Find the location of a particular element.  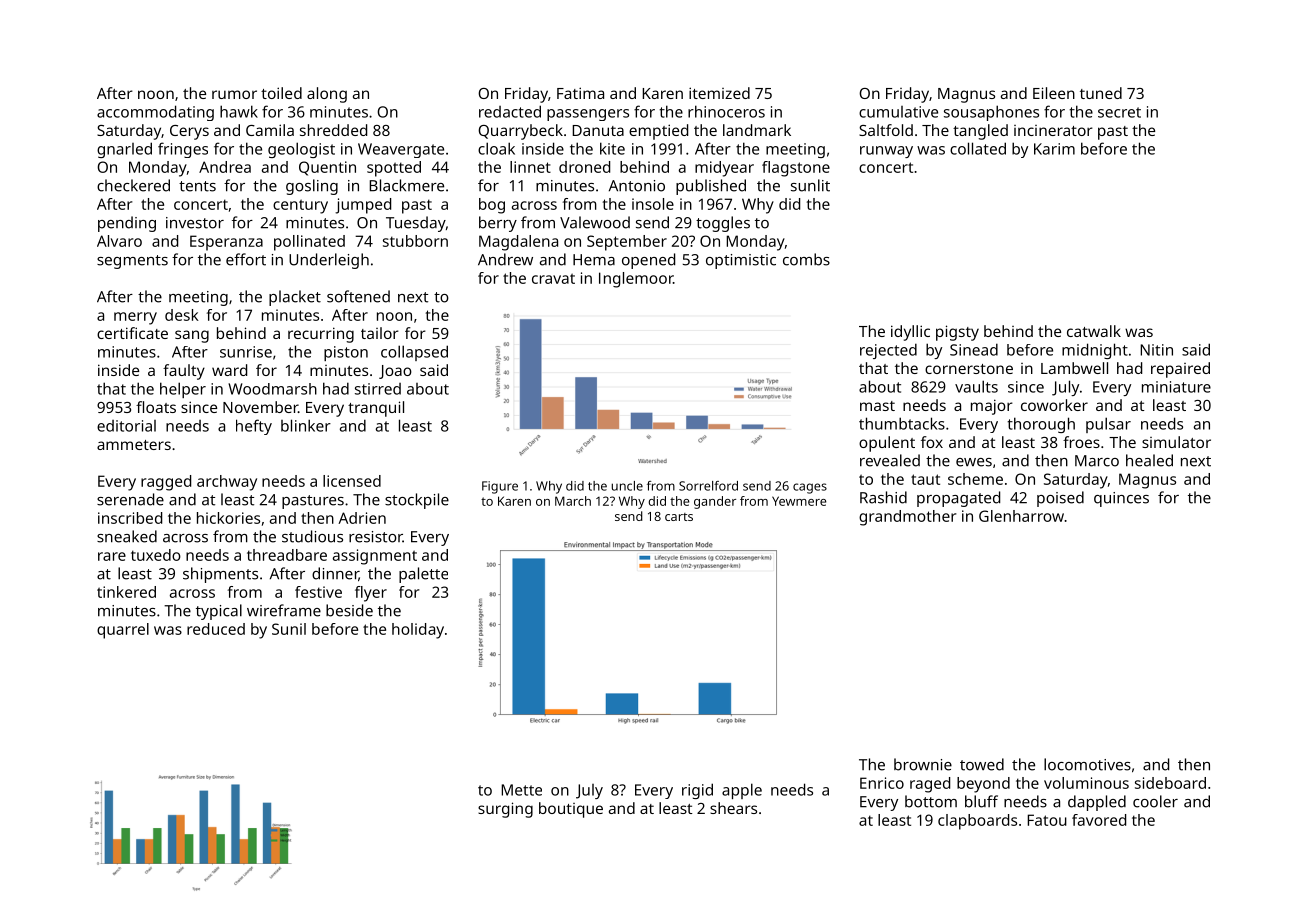

pending is located at coordinates (127, 224).
